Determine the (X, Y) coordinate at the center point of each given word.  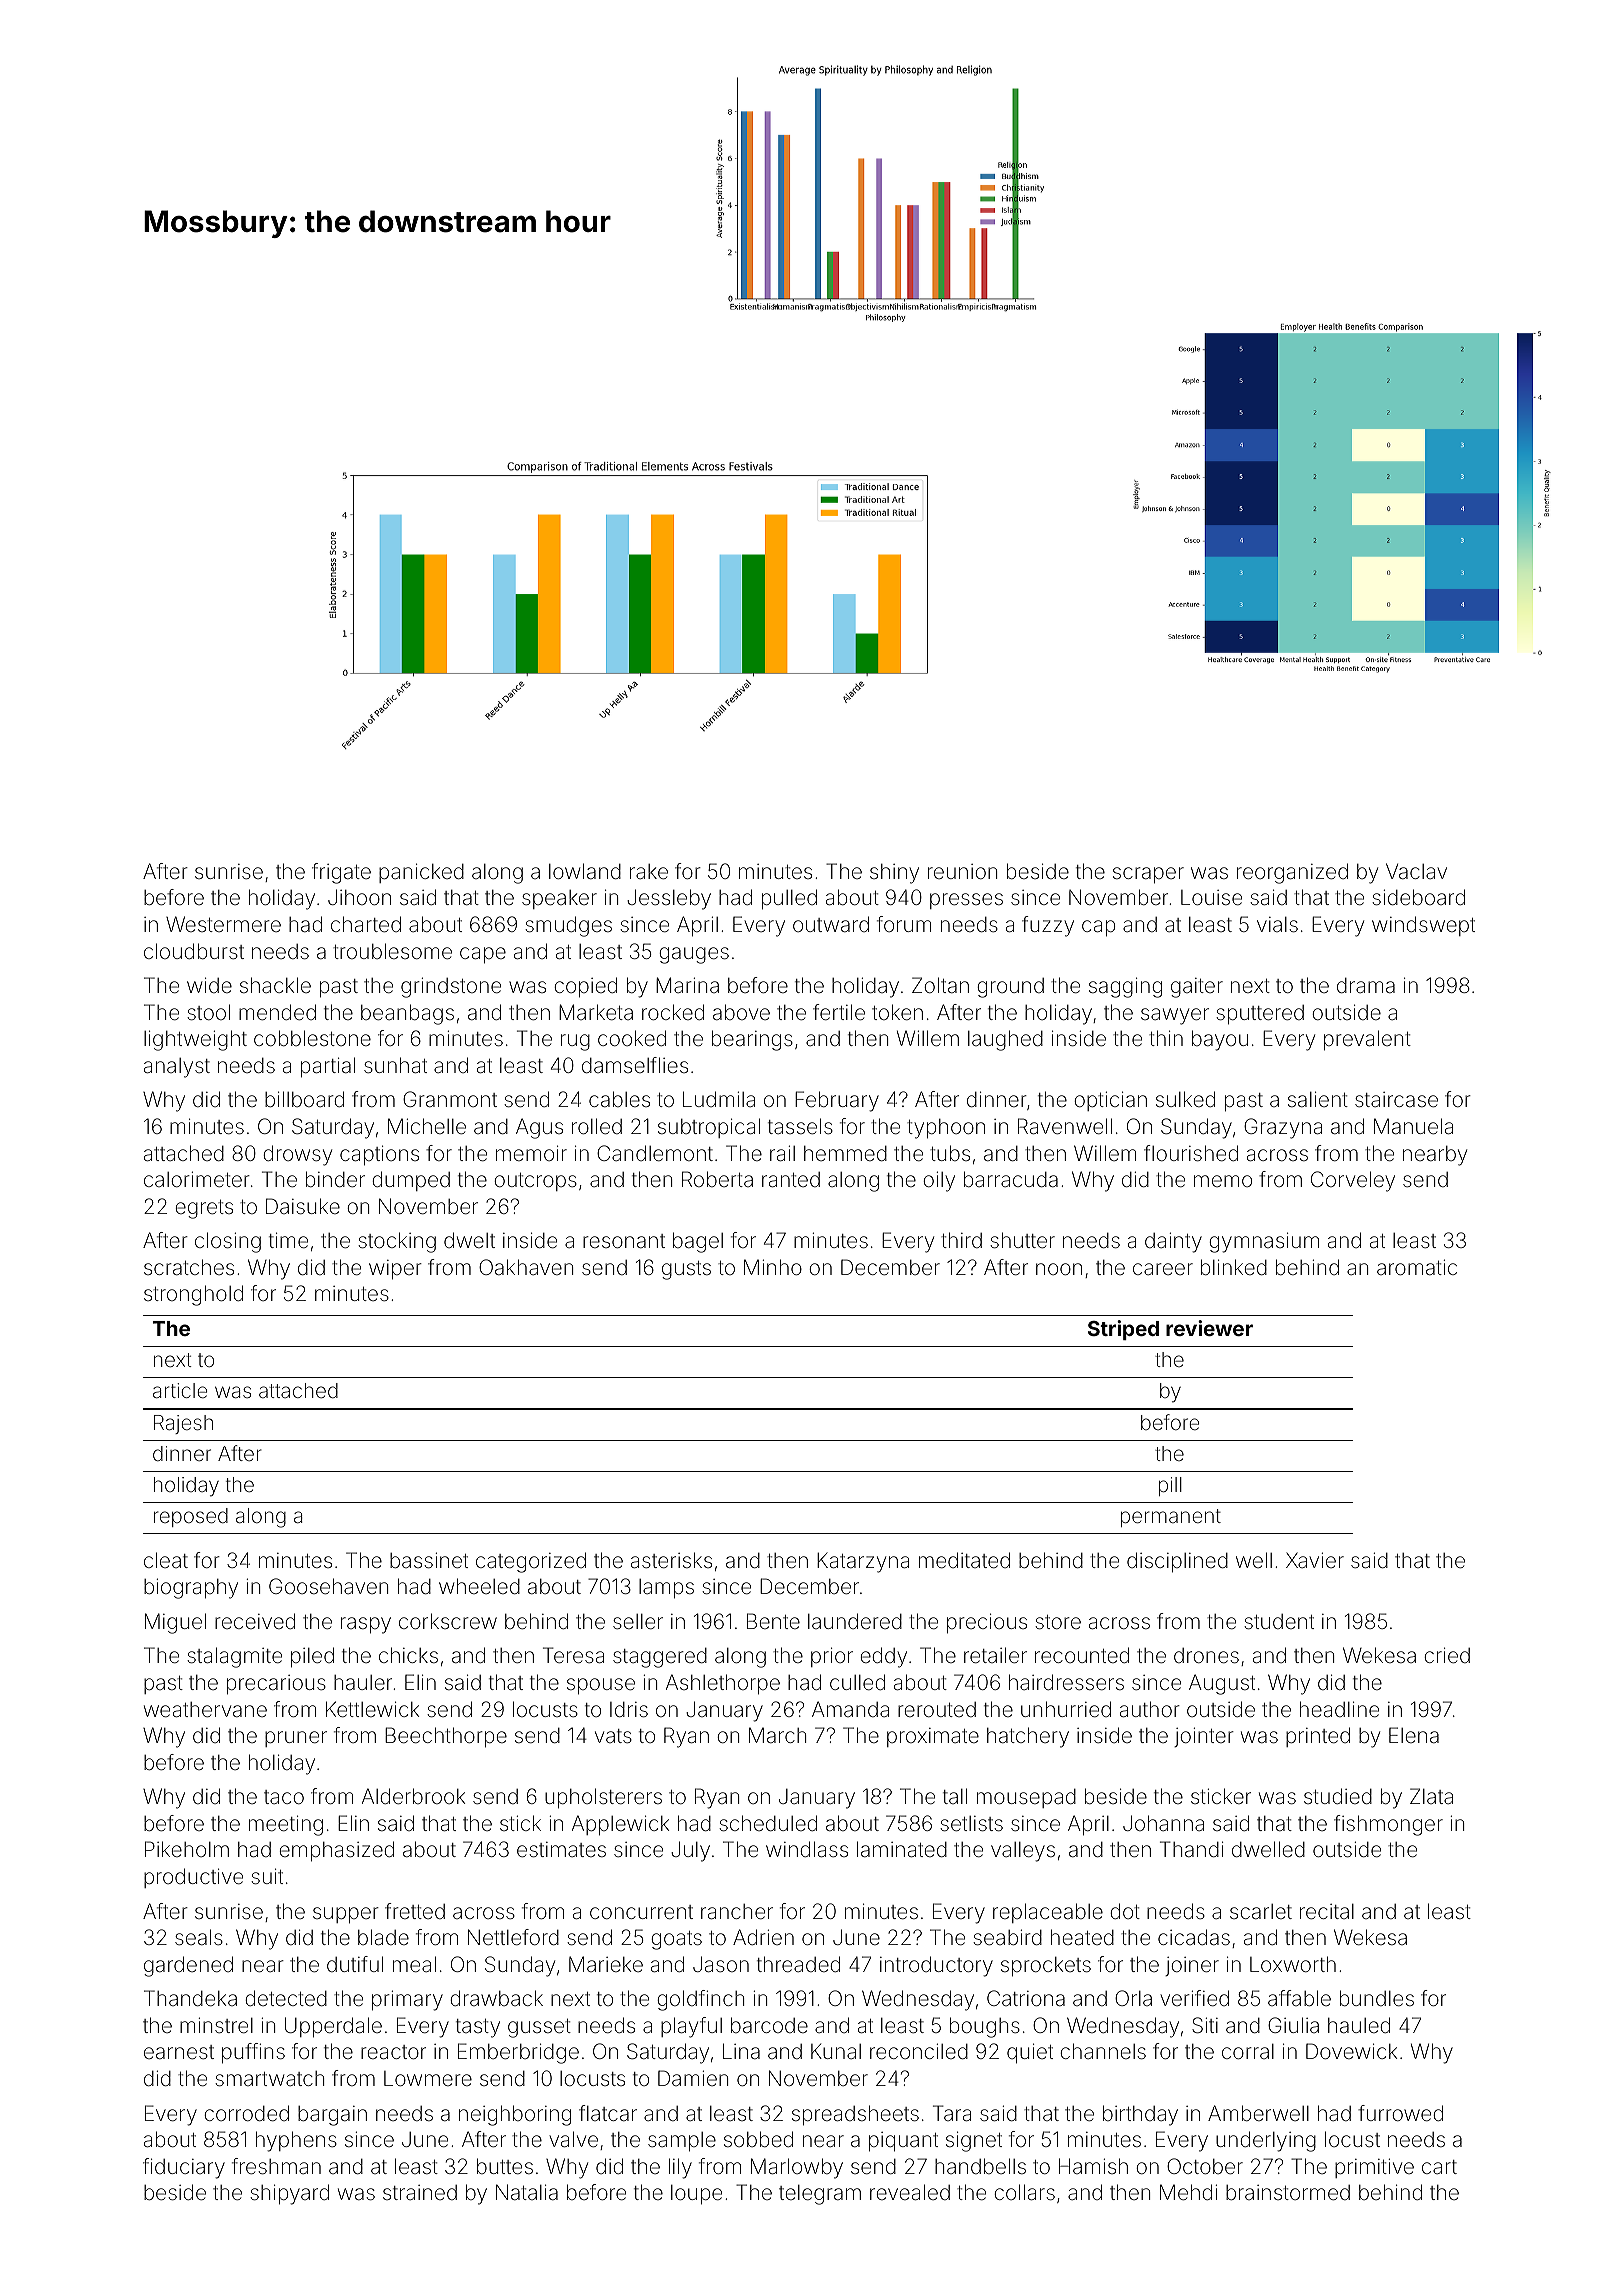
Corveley (1353, 1181)
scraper (1148, 875)
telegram (820, 2195)
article (180, 1390)
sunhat (395, 1065)
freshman (276, 2166)
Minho (773, 1267)
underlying (1266, 2141)
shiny (894, 874)
